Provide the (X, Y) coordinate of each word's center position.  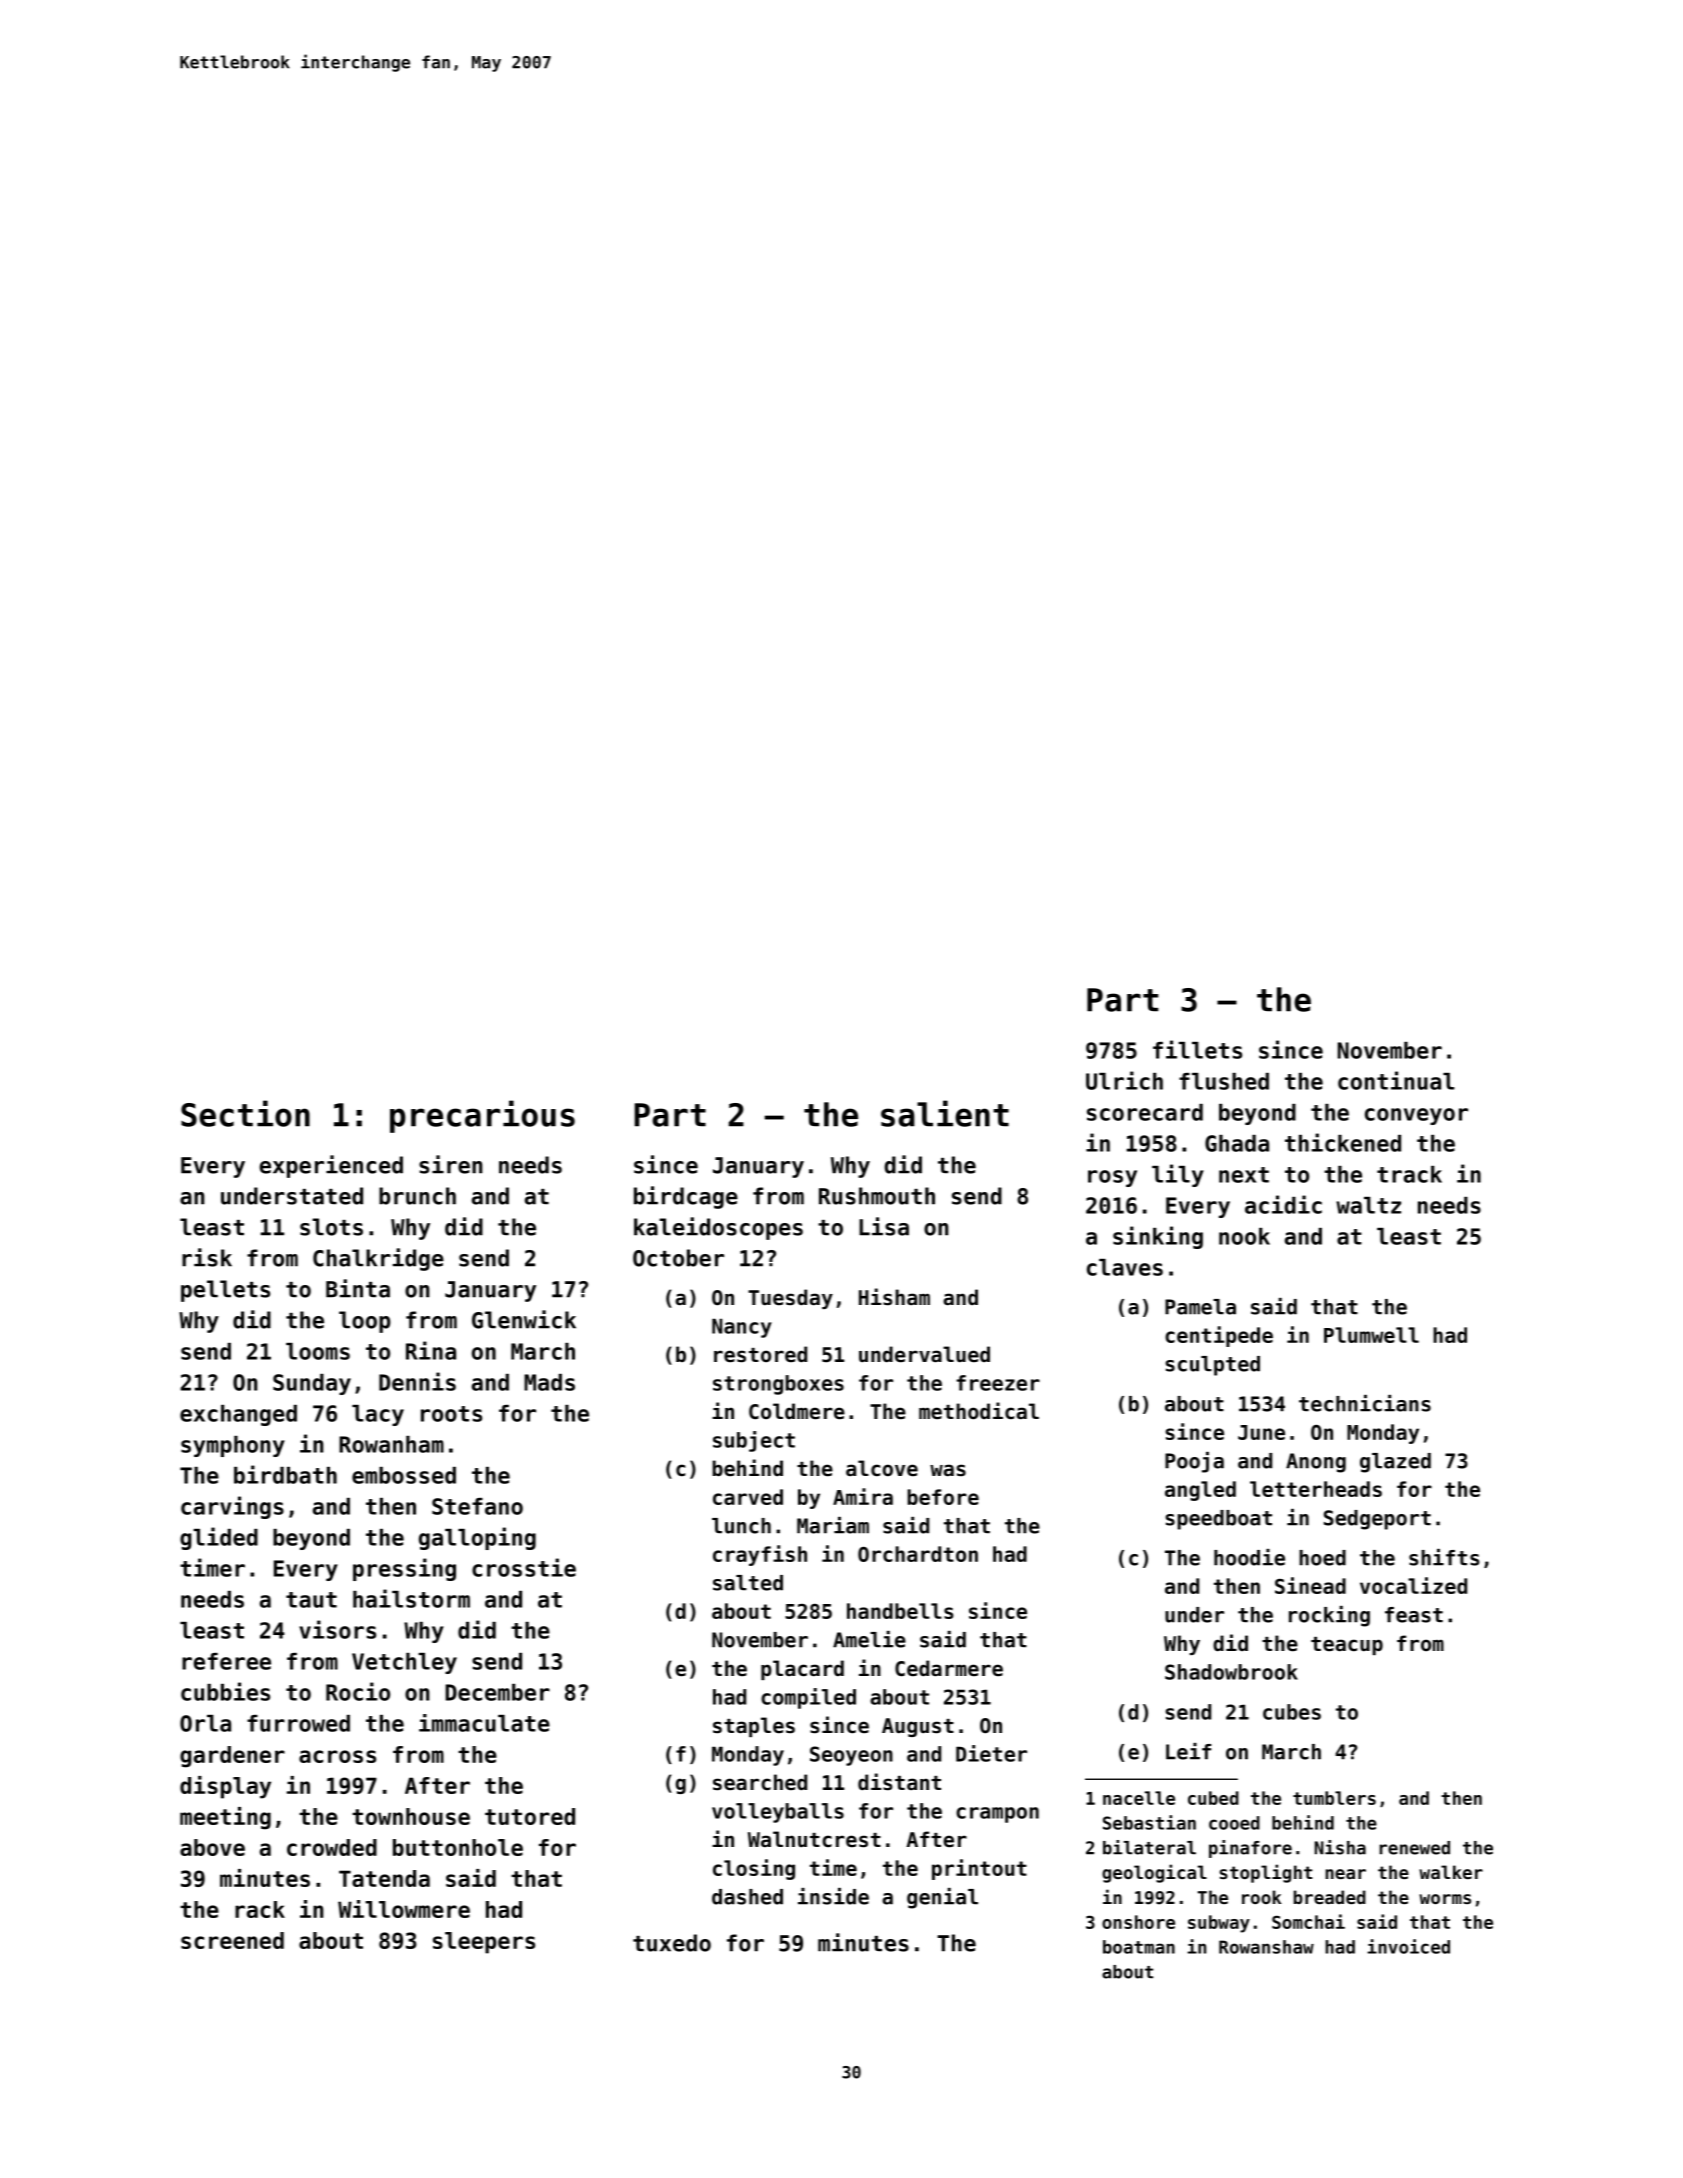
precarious (482, 1116)
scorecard (1145, 1112)
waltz (1368, 1205)
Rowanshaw (1266, 1947)
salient (945, 1113)
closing (754, 1869)
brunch (417, 1196)
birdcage (686, 1197)
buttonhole (458, 1847)
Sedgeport (1377, 1520)
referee (226, 1661)
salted (748, 1583)
